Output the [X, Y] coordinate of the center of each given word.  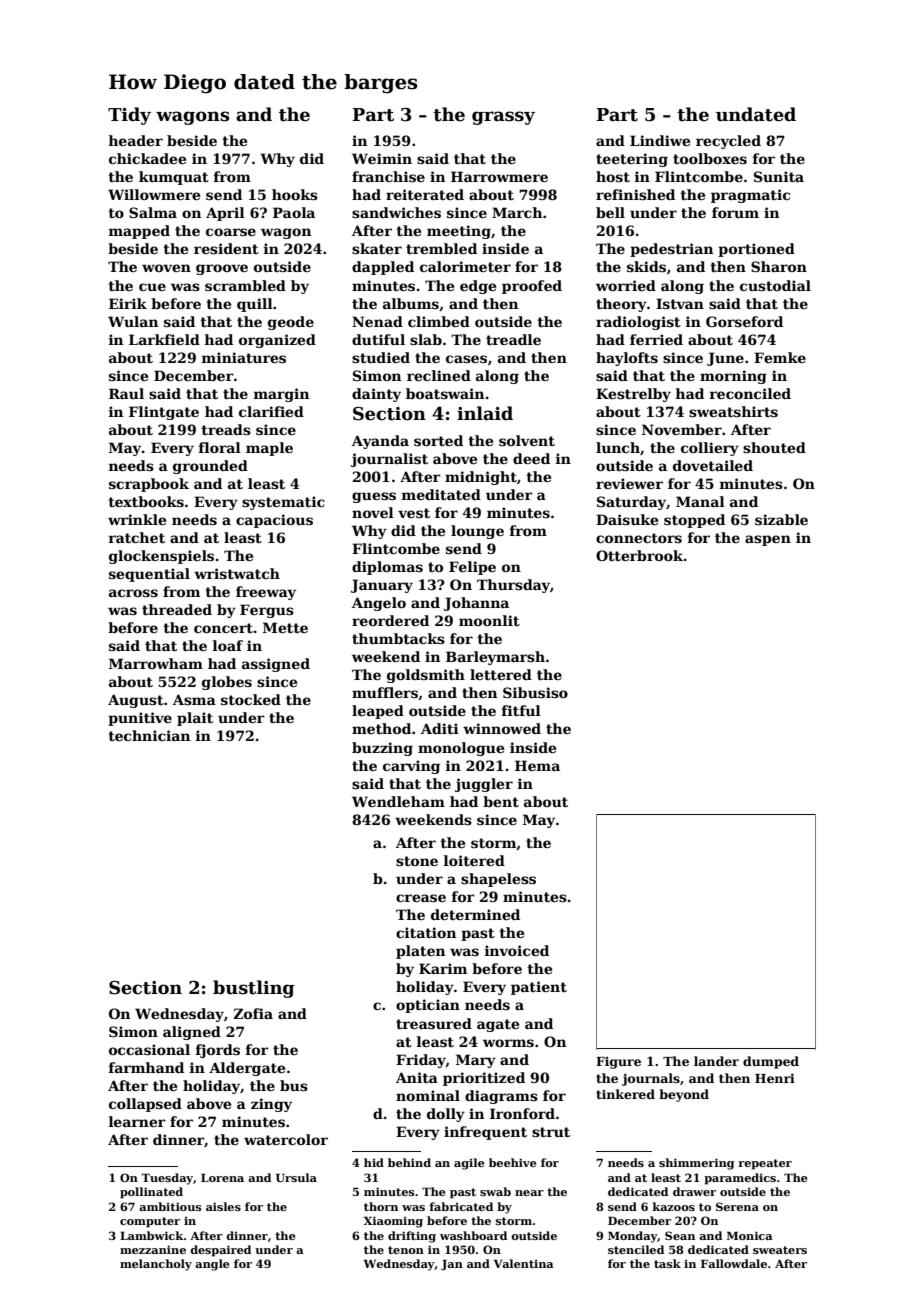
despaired [220, 1251]
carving [411, 767]
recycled [728, 142]
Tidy [129, 116]
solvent [527, 440]
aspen [768, 540]
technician [149, 735]
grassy [503, 118]
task [667, 1263]
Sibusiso [535, 692]
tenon [406, 1250]
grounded [210, 467]
